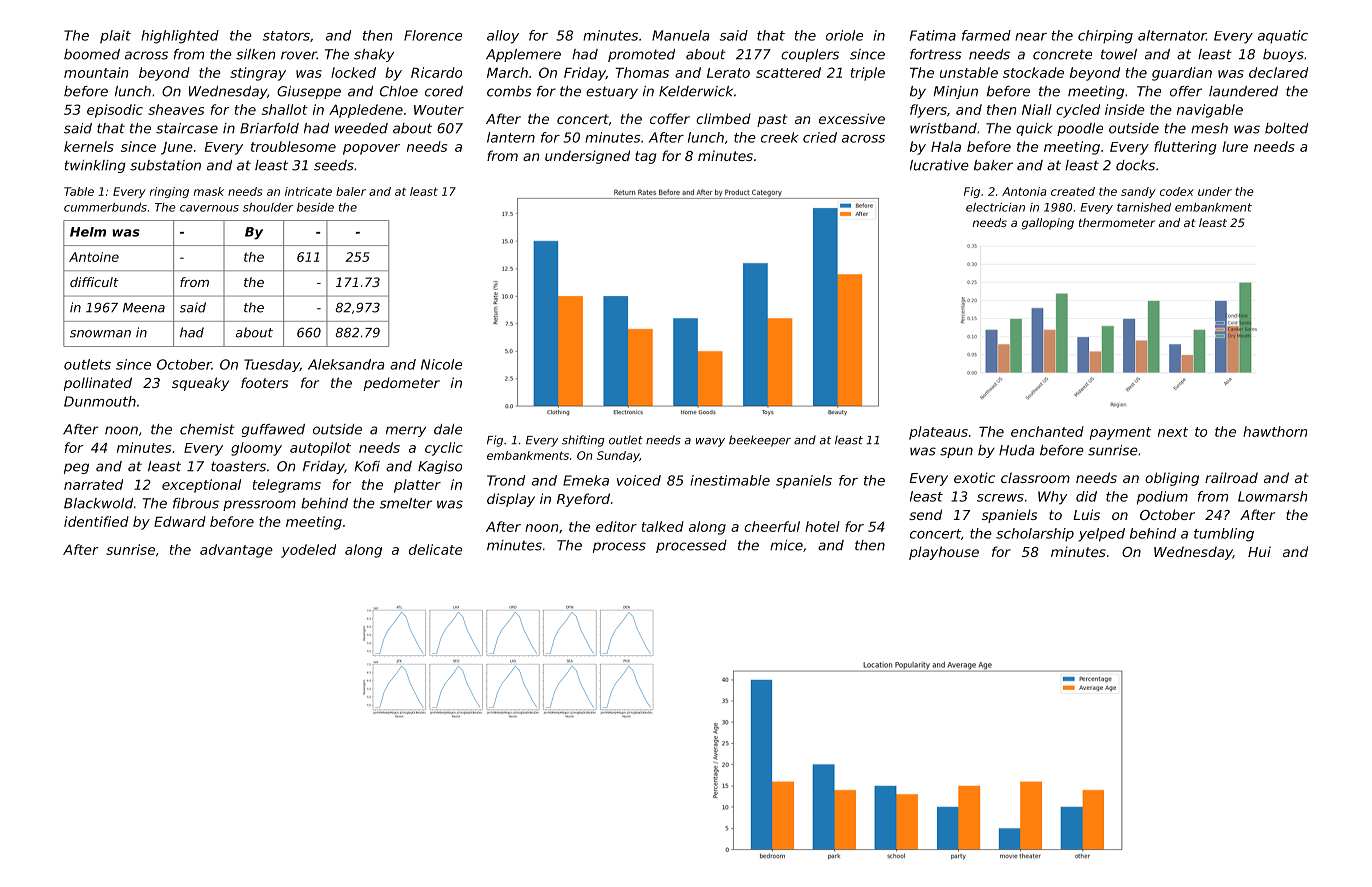  I want to click on thermometer, so click(1117, 222).
